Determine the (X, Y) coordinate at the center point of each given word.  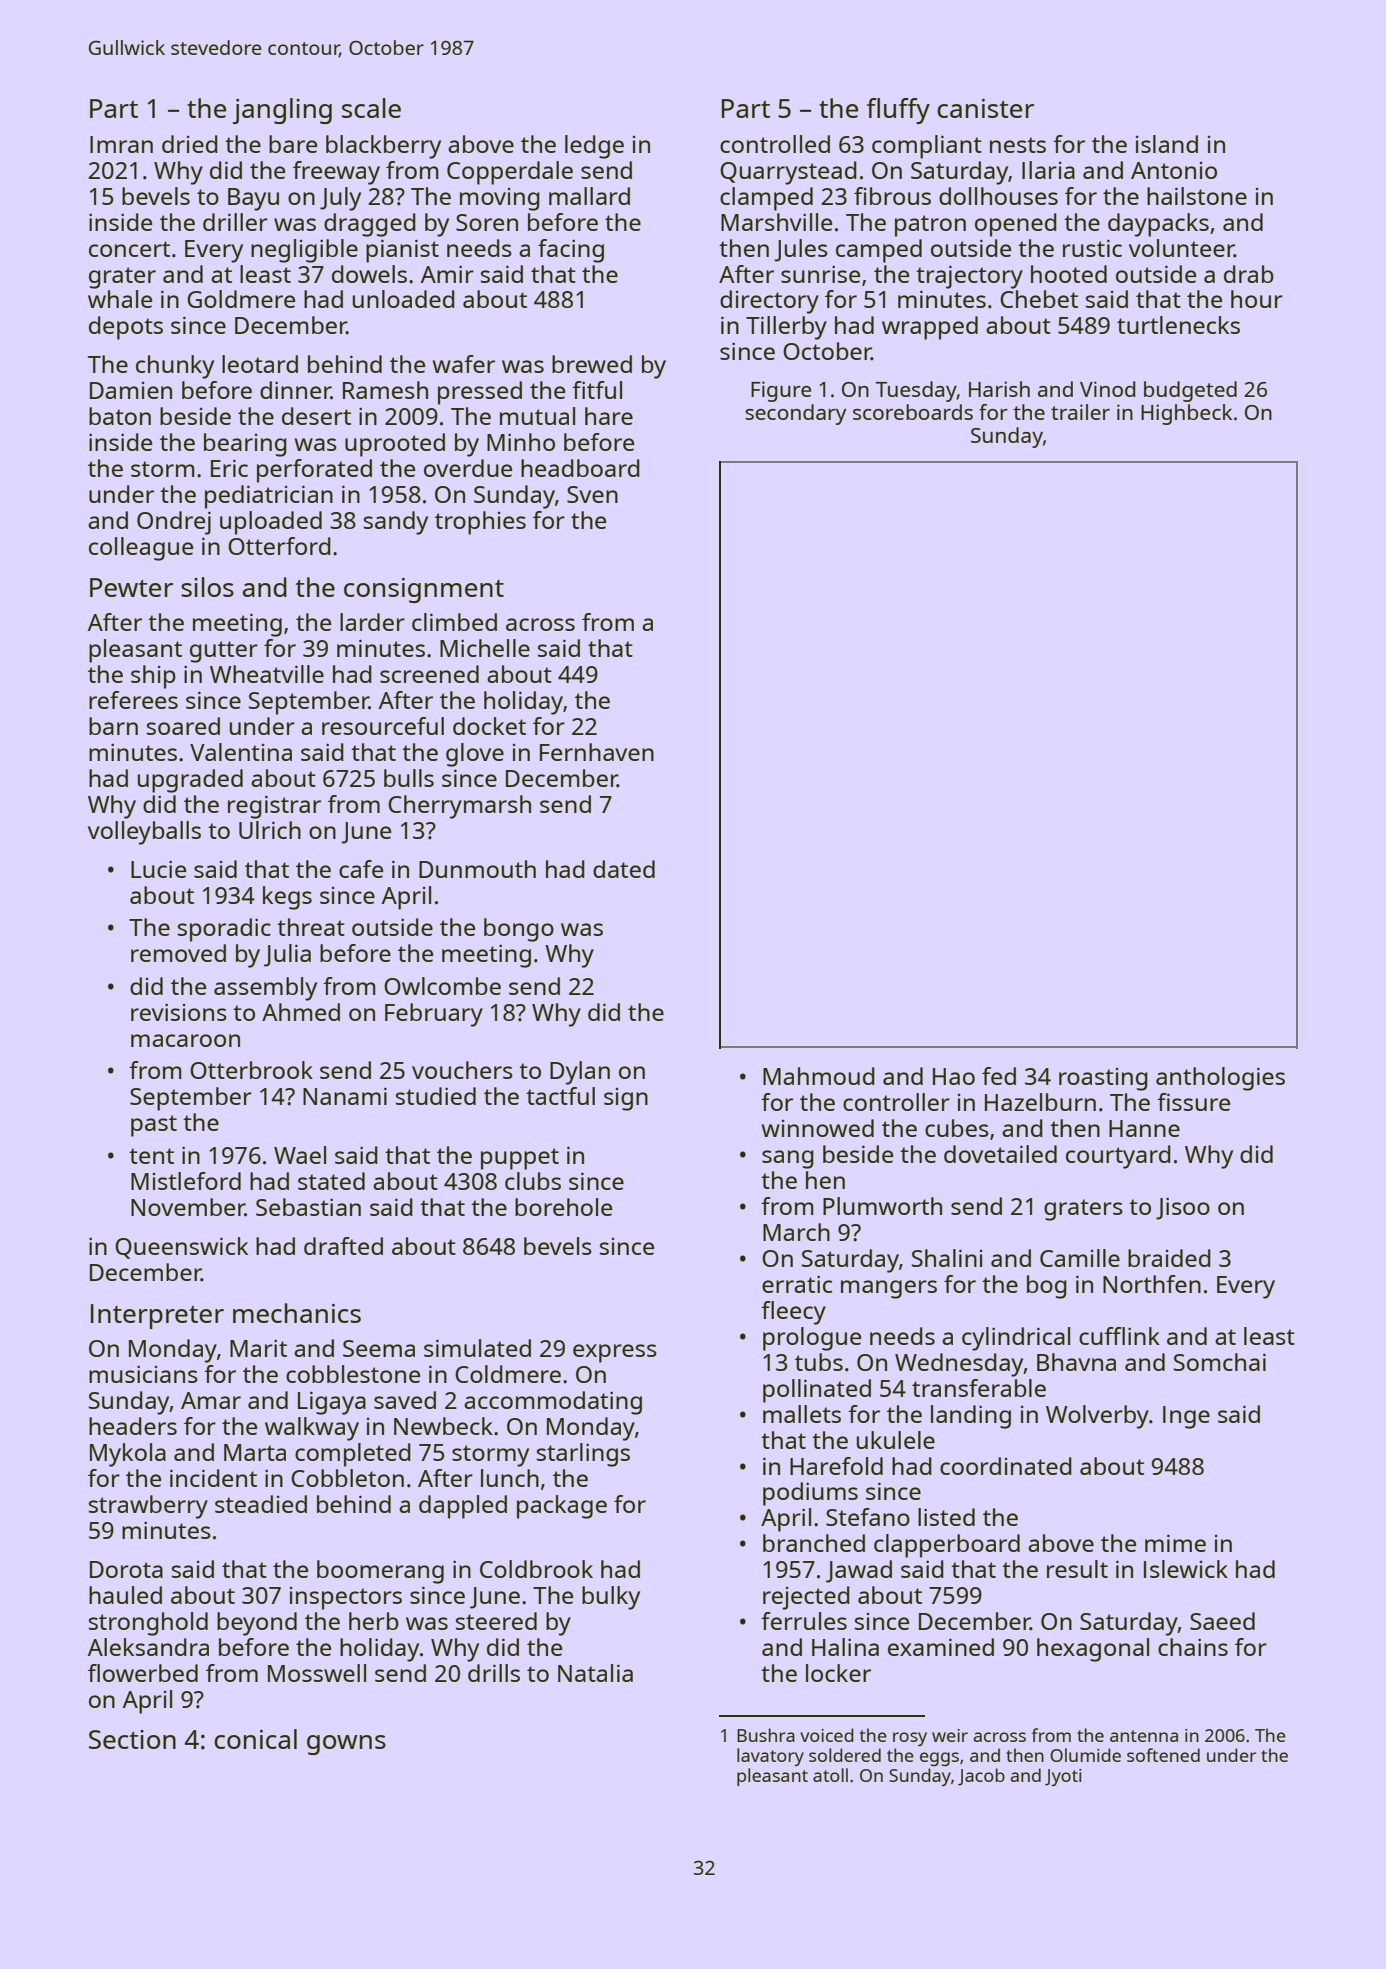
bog (1047, 1287)
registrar (274, 807)
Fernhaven (597, 752)
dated (624, 869)
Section (132, 1739)
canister (985, 108)
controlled (775, 144)
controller (896, 1102)
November (188, 1207)
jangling (282, 111)
